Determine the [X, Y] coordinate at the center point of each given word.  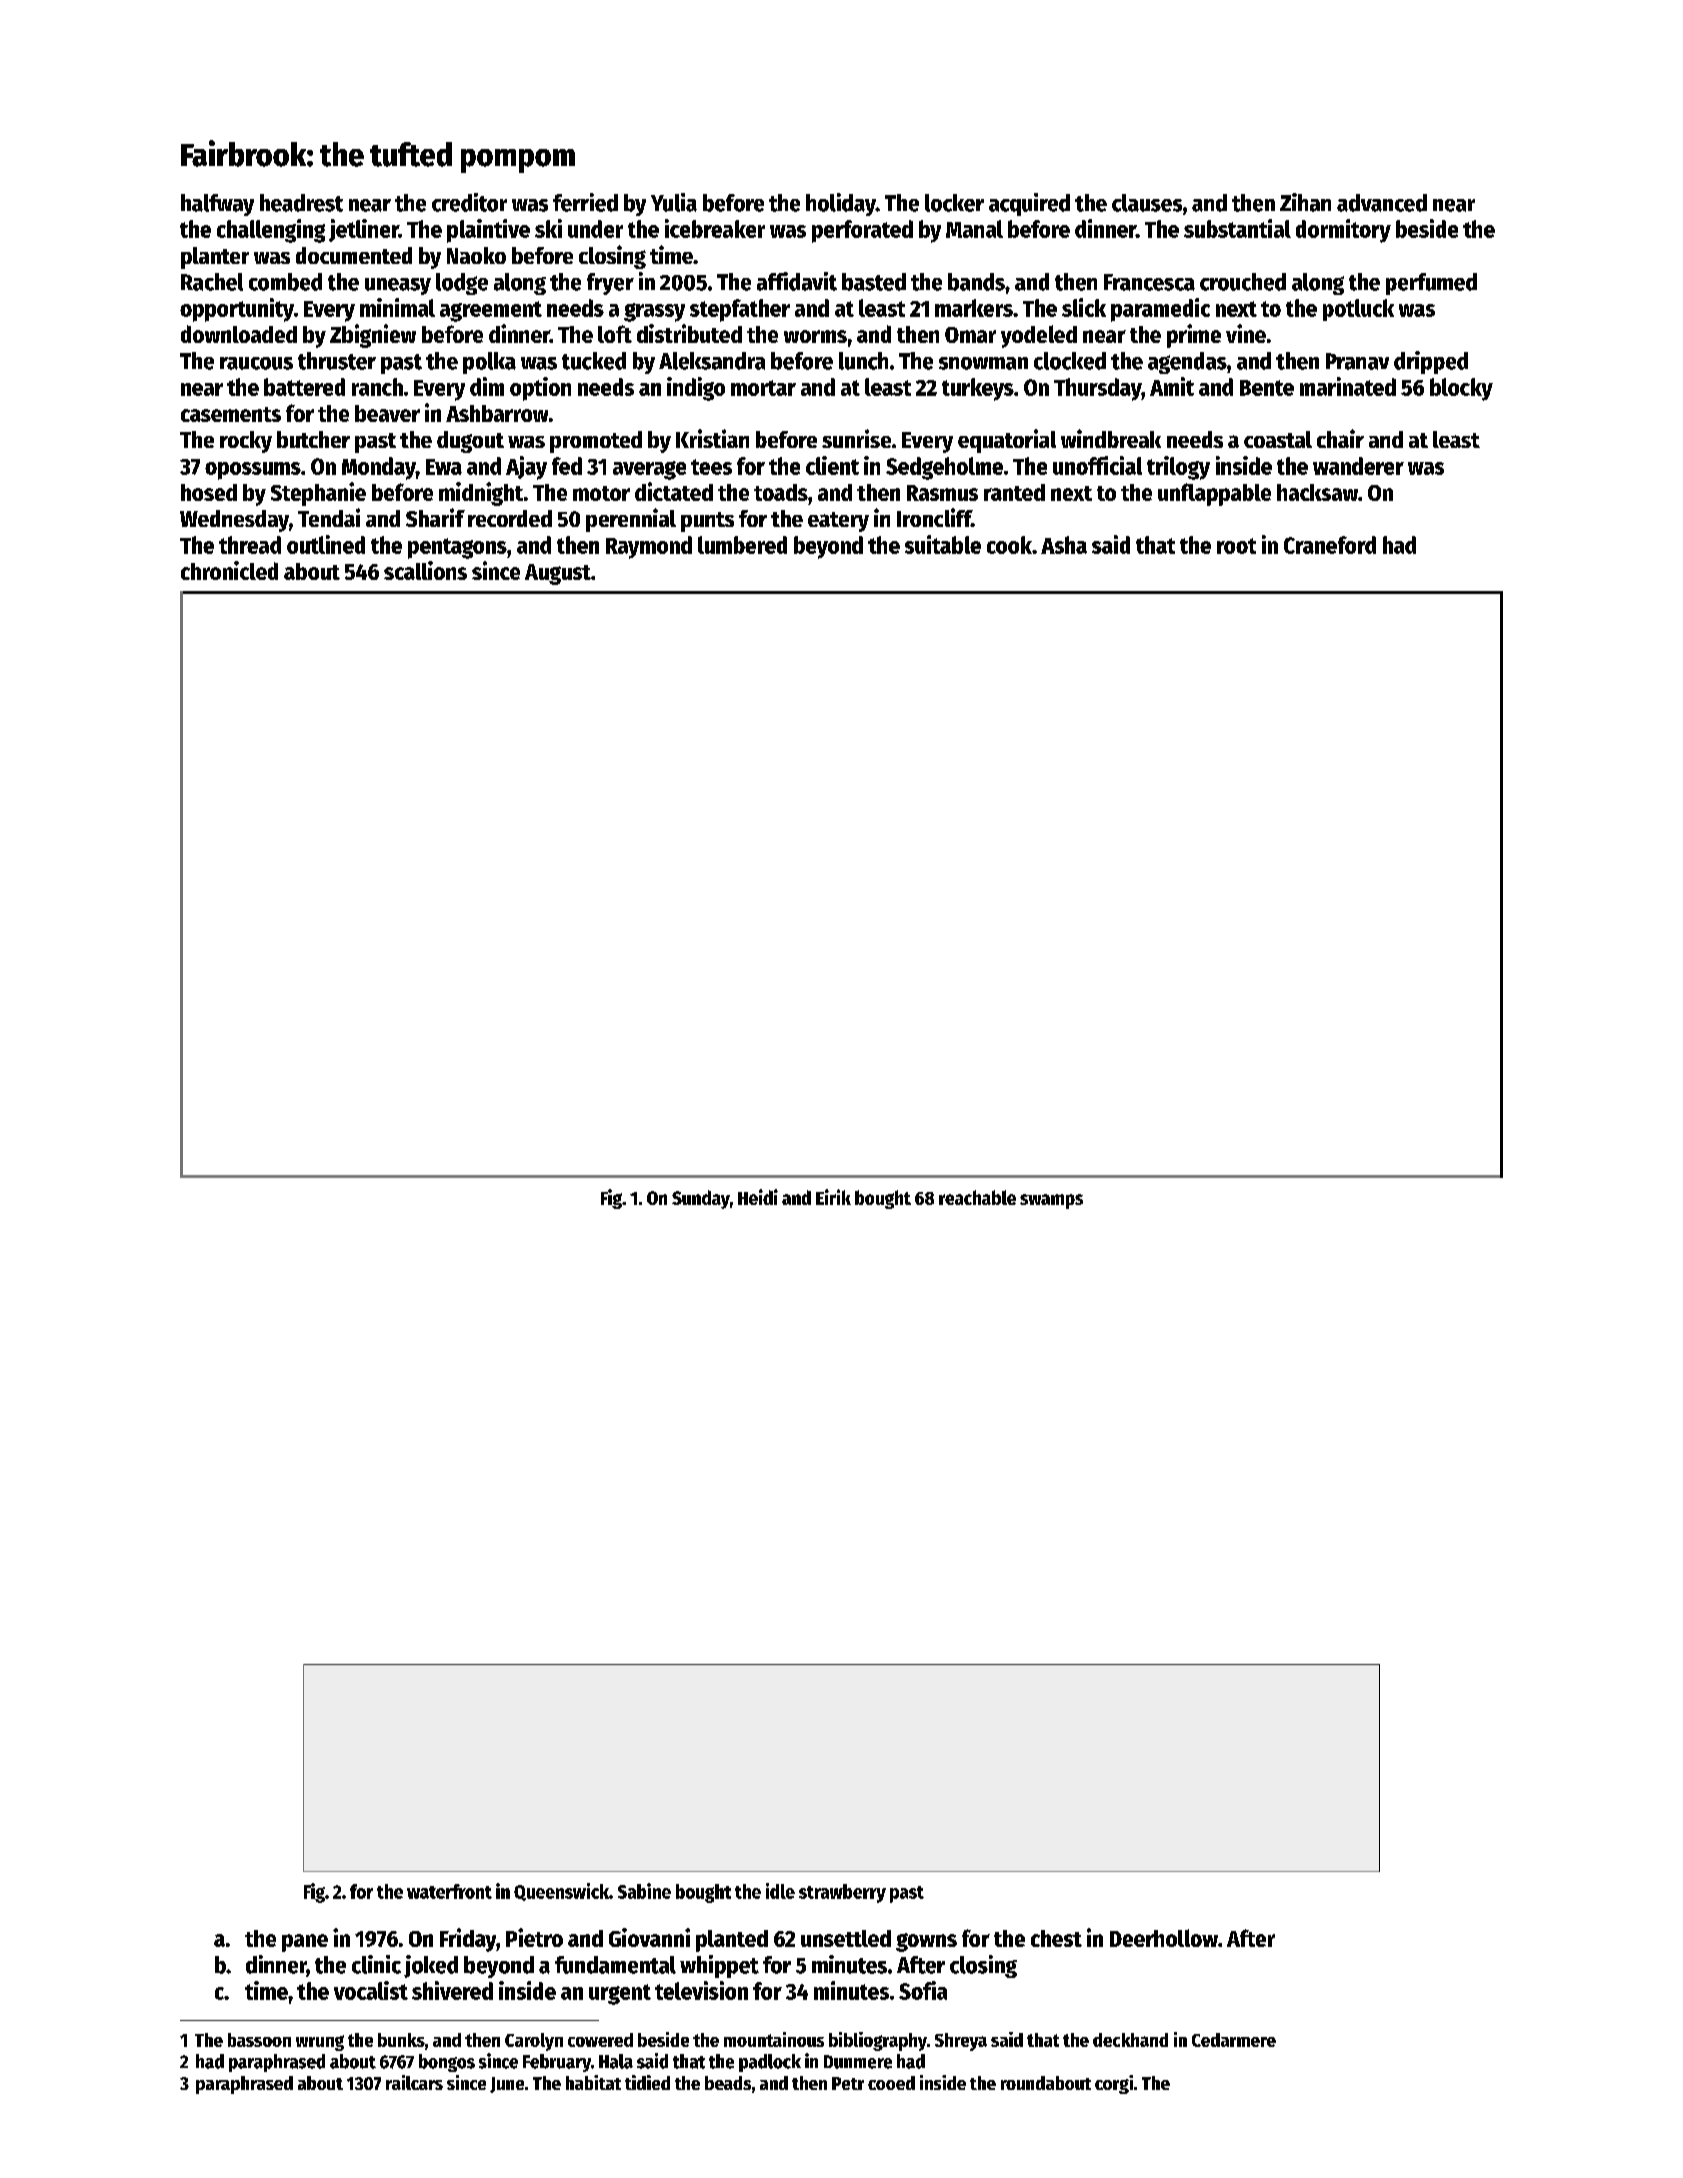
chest [1056, 1938]
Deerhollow [1164, 1938]
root [1236, 546]
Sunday [701, 1199]
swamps [1051, 1201]
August [558, 574]
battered [304, 387]
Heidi [758, 1197]
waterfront [449, 1891]
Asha [1064, 545]
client [832, 465]
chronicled [229, 570]
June [507, 2085]
